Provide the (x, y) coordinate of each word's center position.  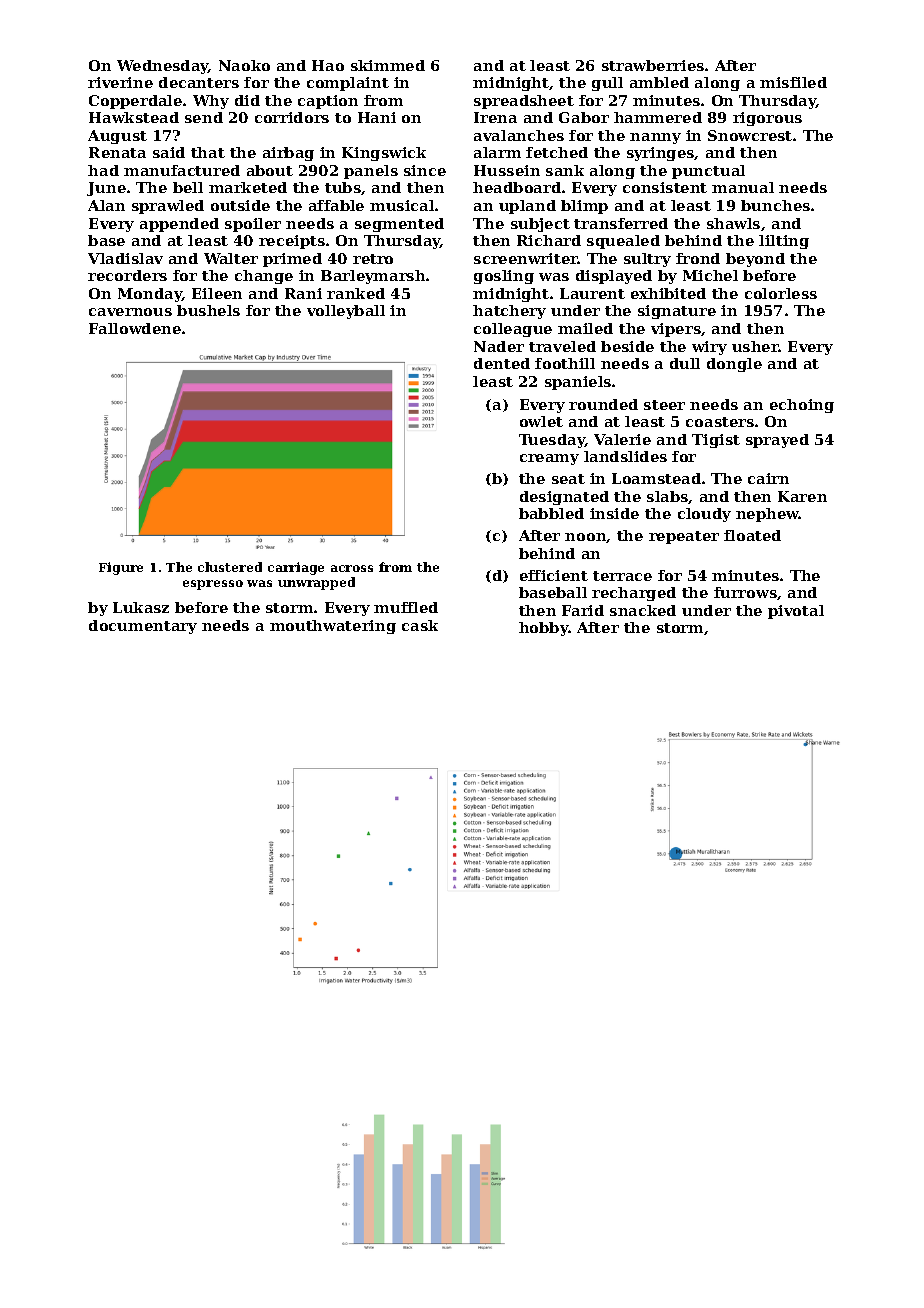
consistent (665, 187)
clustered (230, 567)
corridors (292, 117)
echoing (802, 406)
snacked (643, 610)
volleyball (346, 312)
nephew (767, 515)
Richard (549, 240)
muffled (406, 607)
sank (565, 170)
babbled (551, 513)
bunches (775, 205)
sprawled (168, 207)
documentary (143, 627)
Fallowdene (135, 328)
